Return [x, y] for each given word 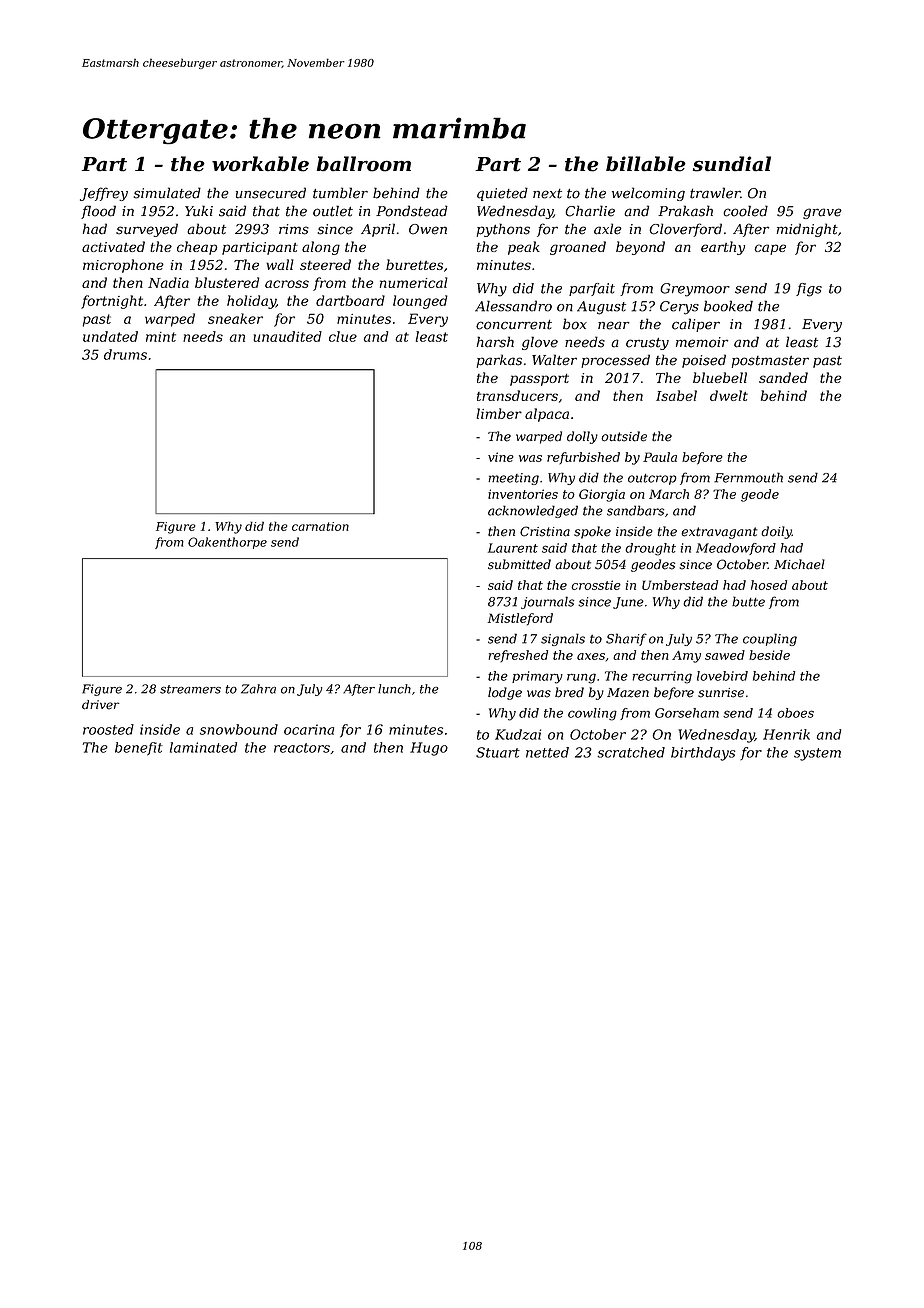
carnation [320, 526]
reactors [302, 748]
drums [125, 354]
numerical [414, 282]
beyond [640, 248]
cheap [197, 248]
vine [501, 457]
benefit [139, 749]
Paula [660, 457]
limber [499, 413]
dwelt [729, 395]
